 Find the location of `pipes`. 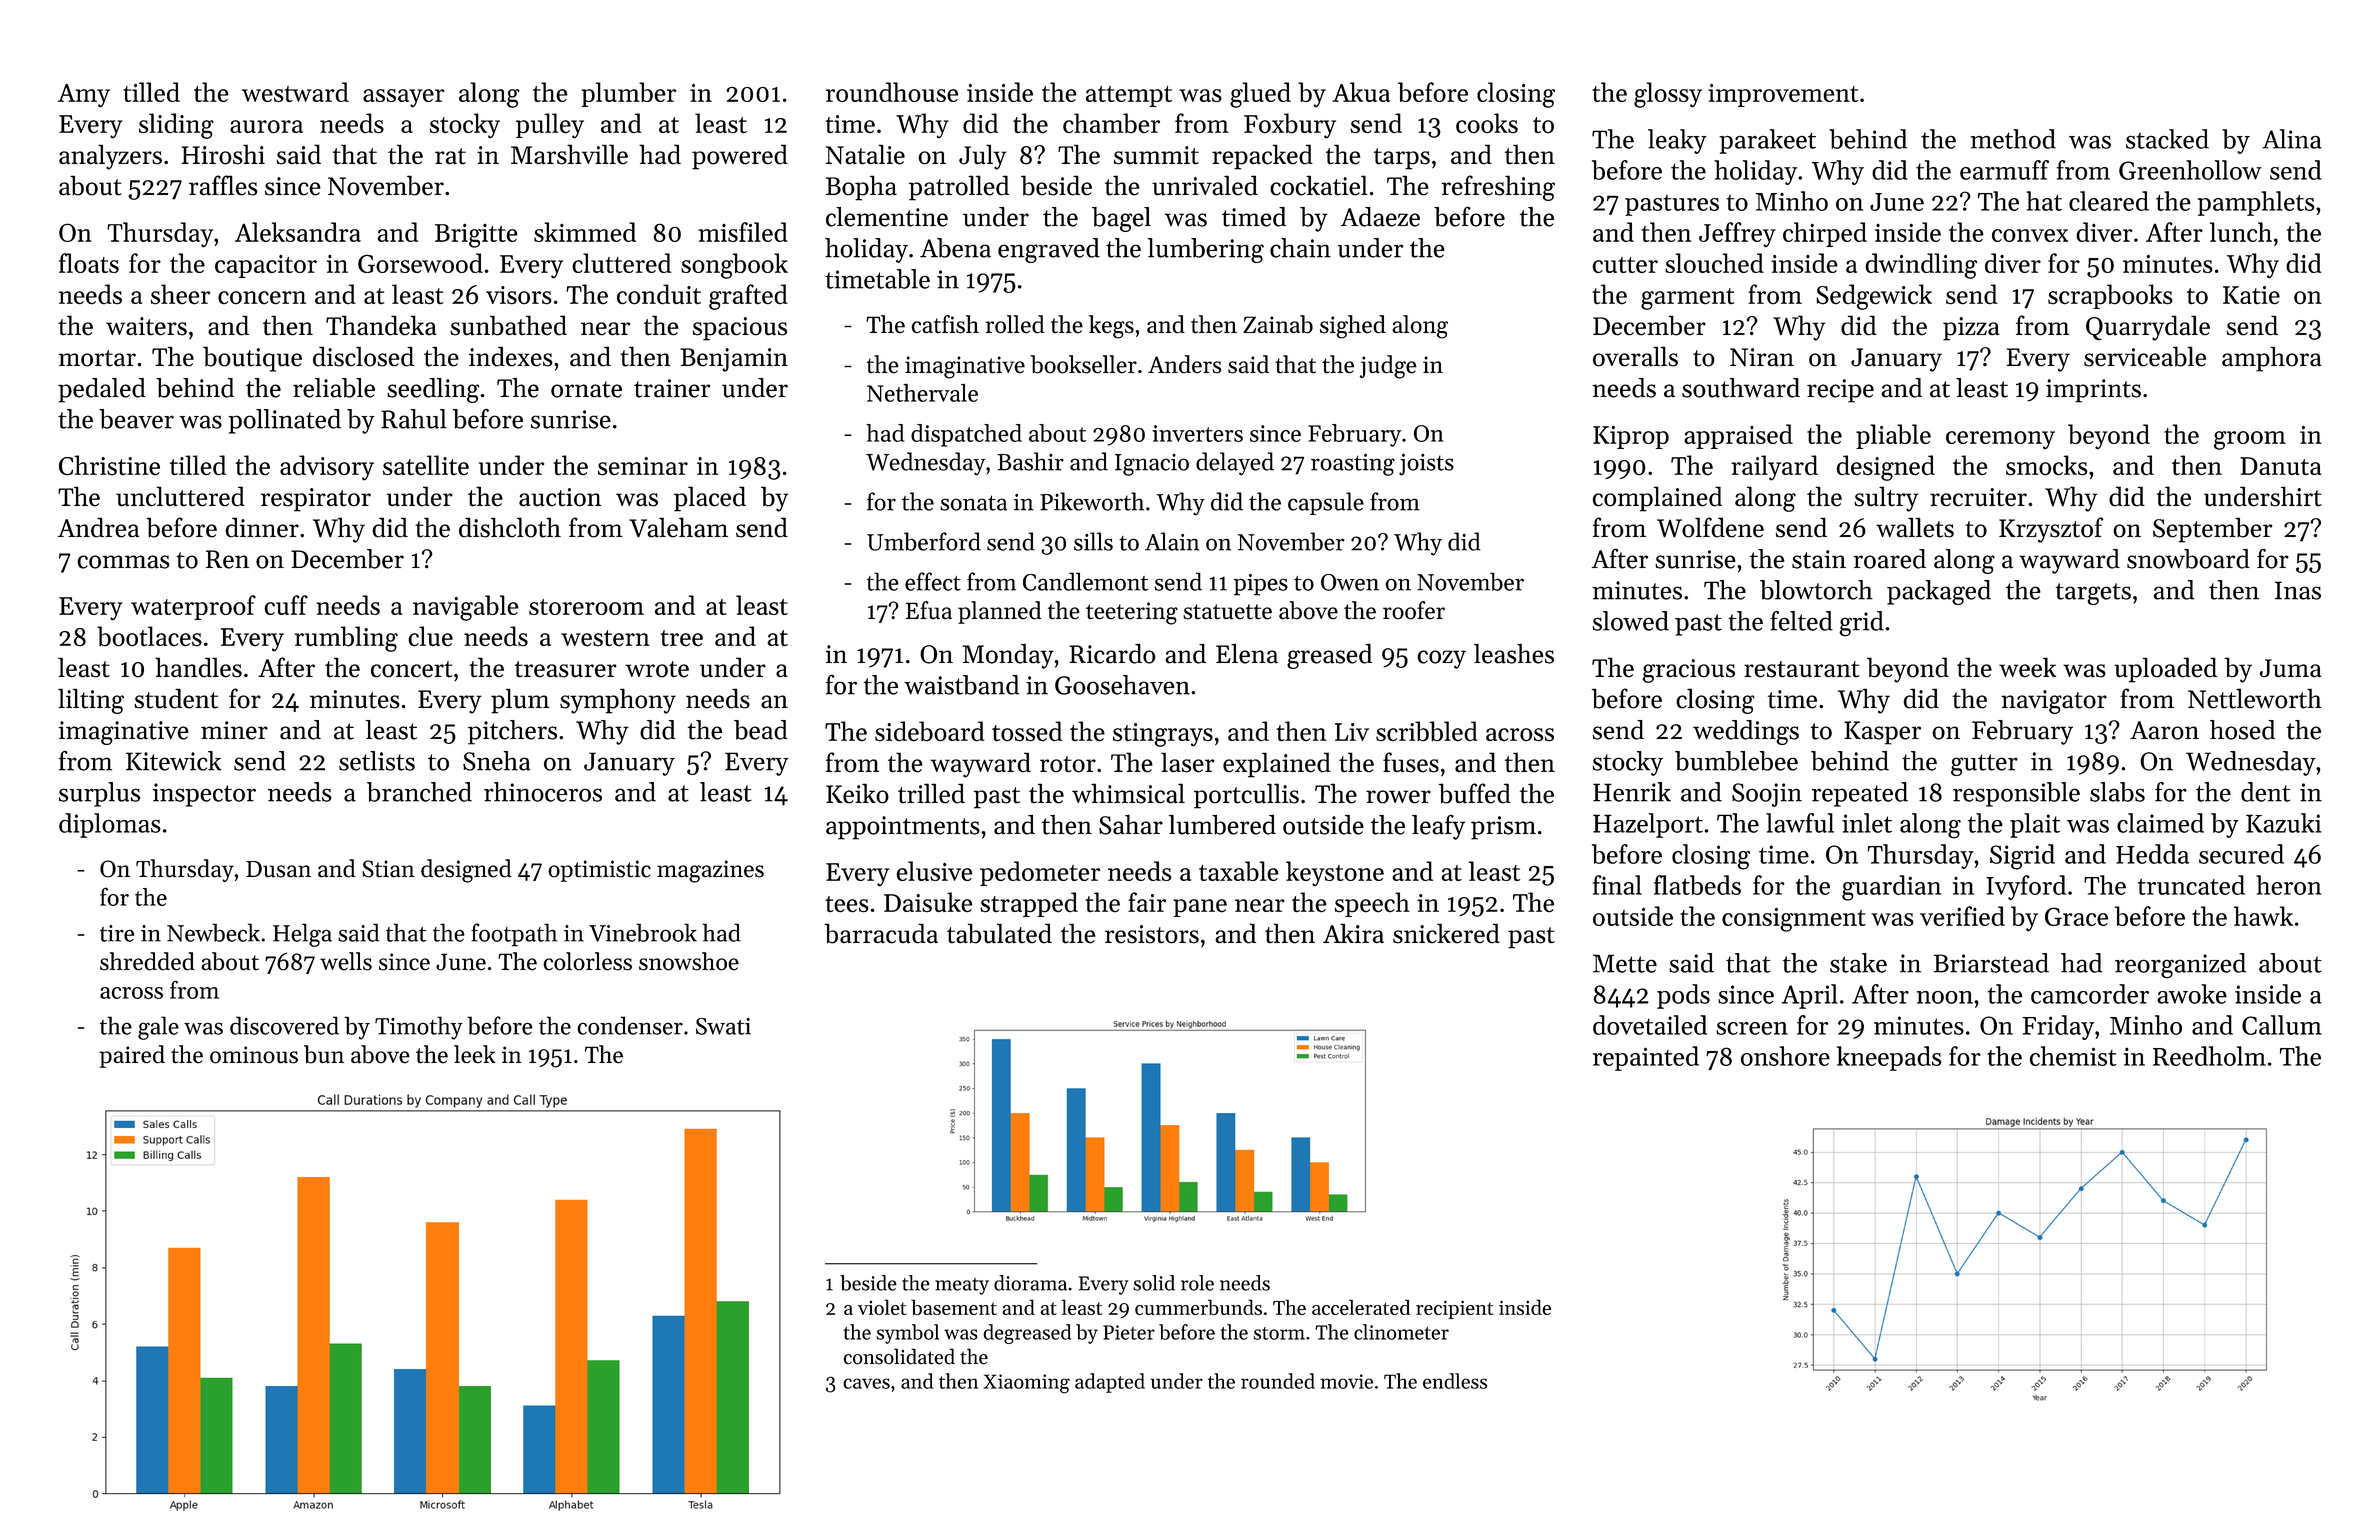

pipes is located at coordinates (1261, 585).
